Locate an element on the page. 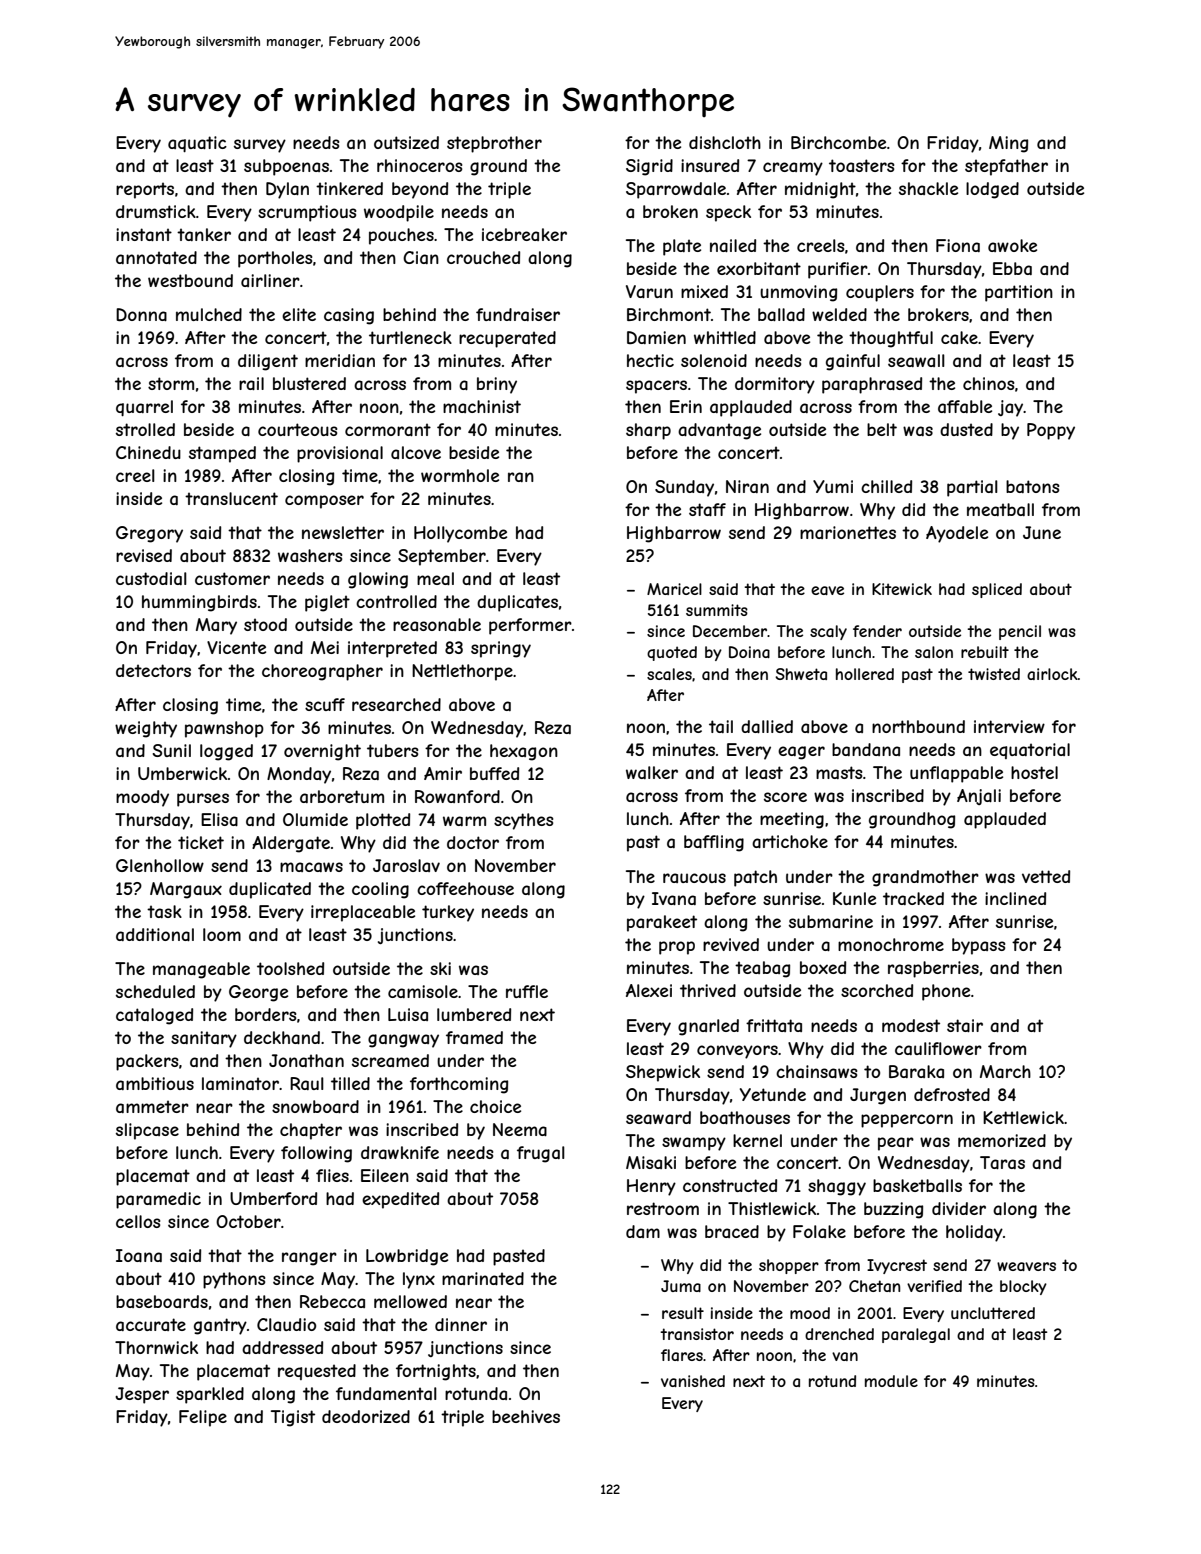  Felipe is located at coordinates (203, 1418).
